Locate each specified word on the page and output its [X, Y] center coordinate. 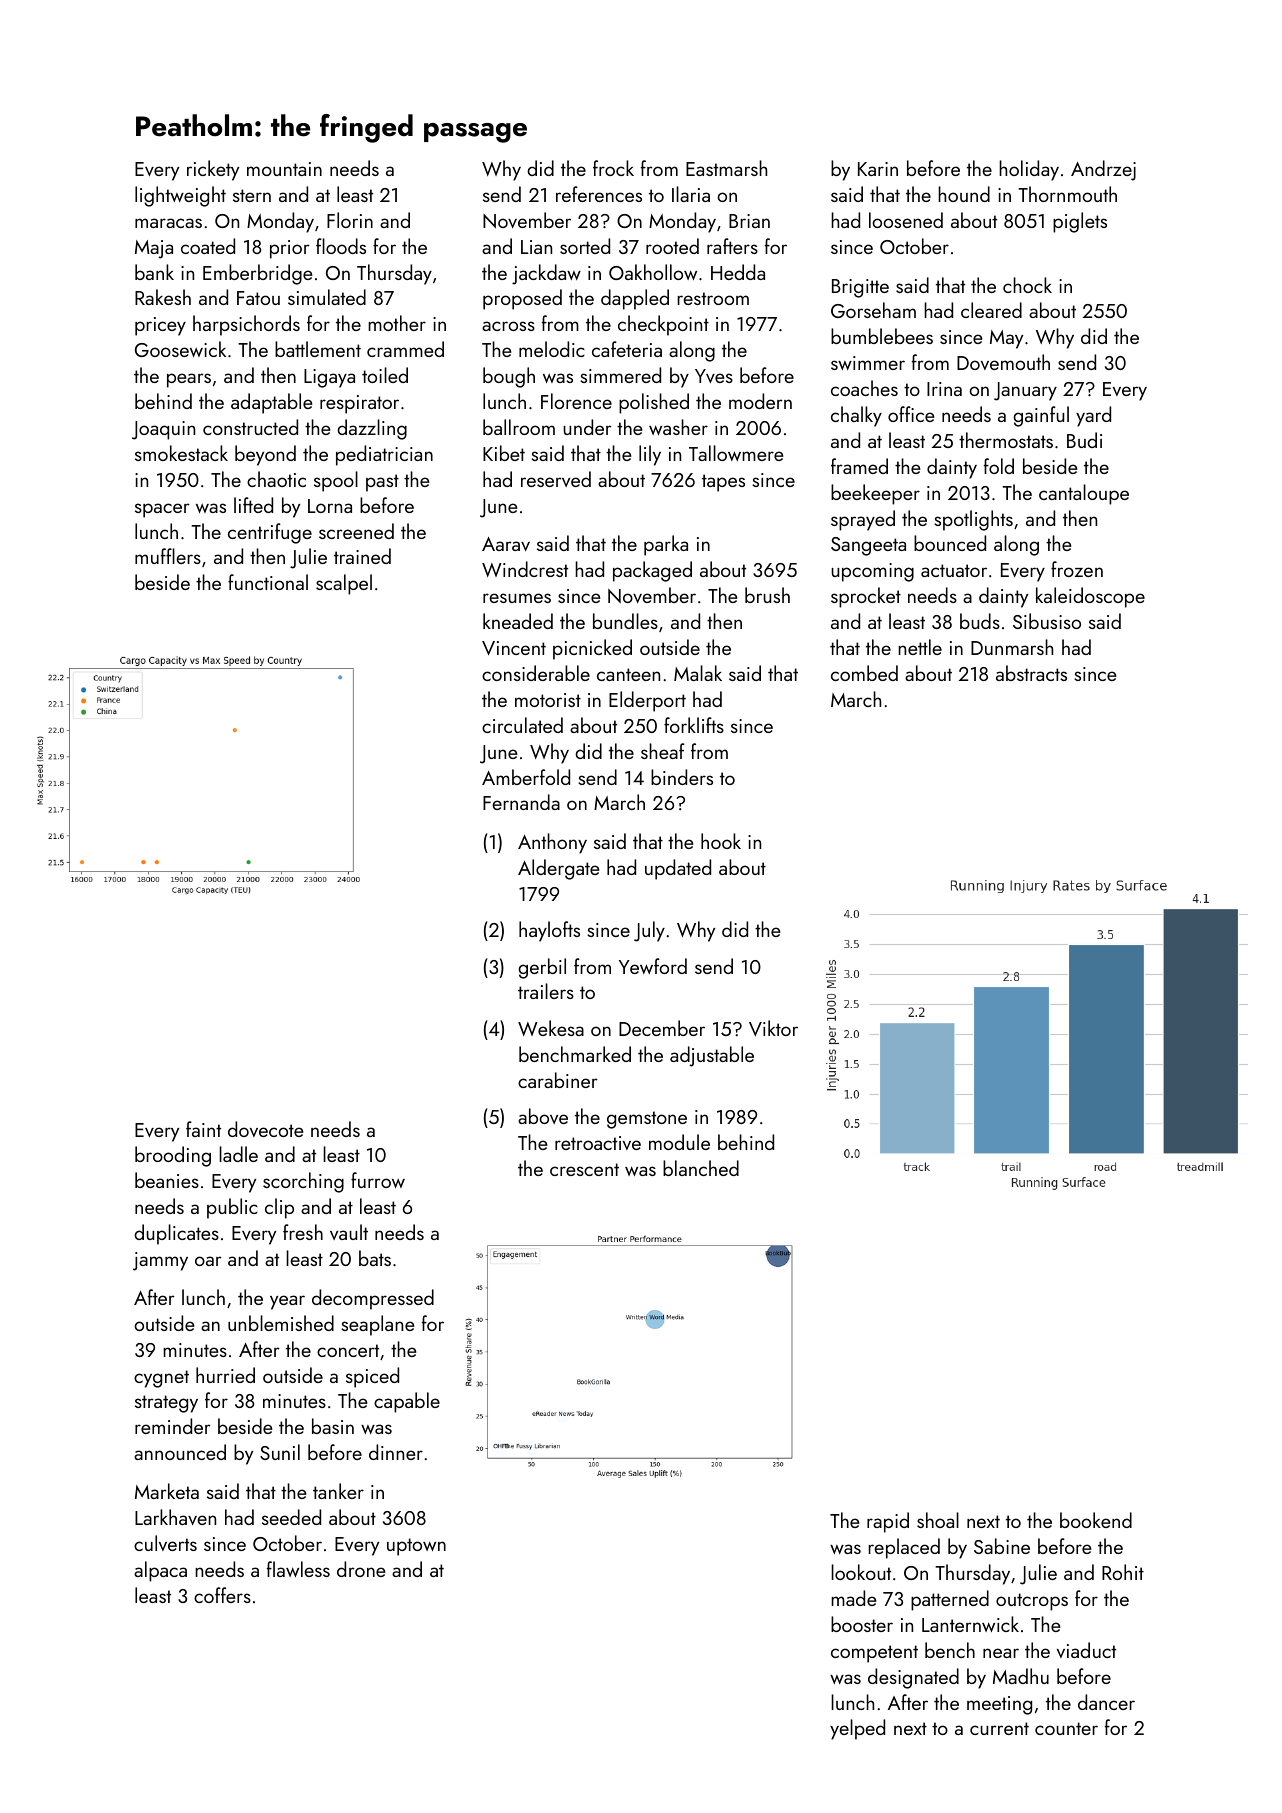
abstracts [1031, 673]
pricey [160, 326]
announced [180, 1452]
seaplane [377, 1325]
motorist [548, 700]
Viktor [773, 1028]
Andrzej [1103, 170]
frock [613, 168]
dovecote [265, 1129]
